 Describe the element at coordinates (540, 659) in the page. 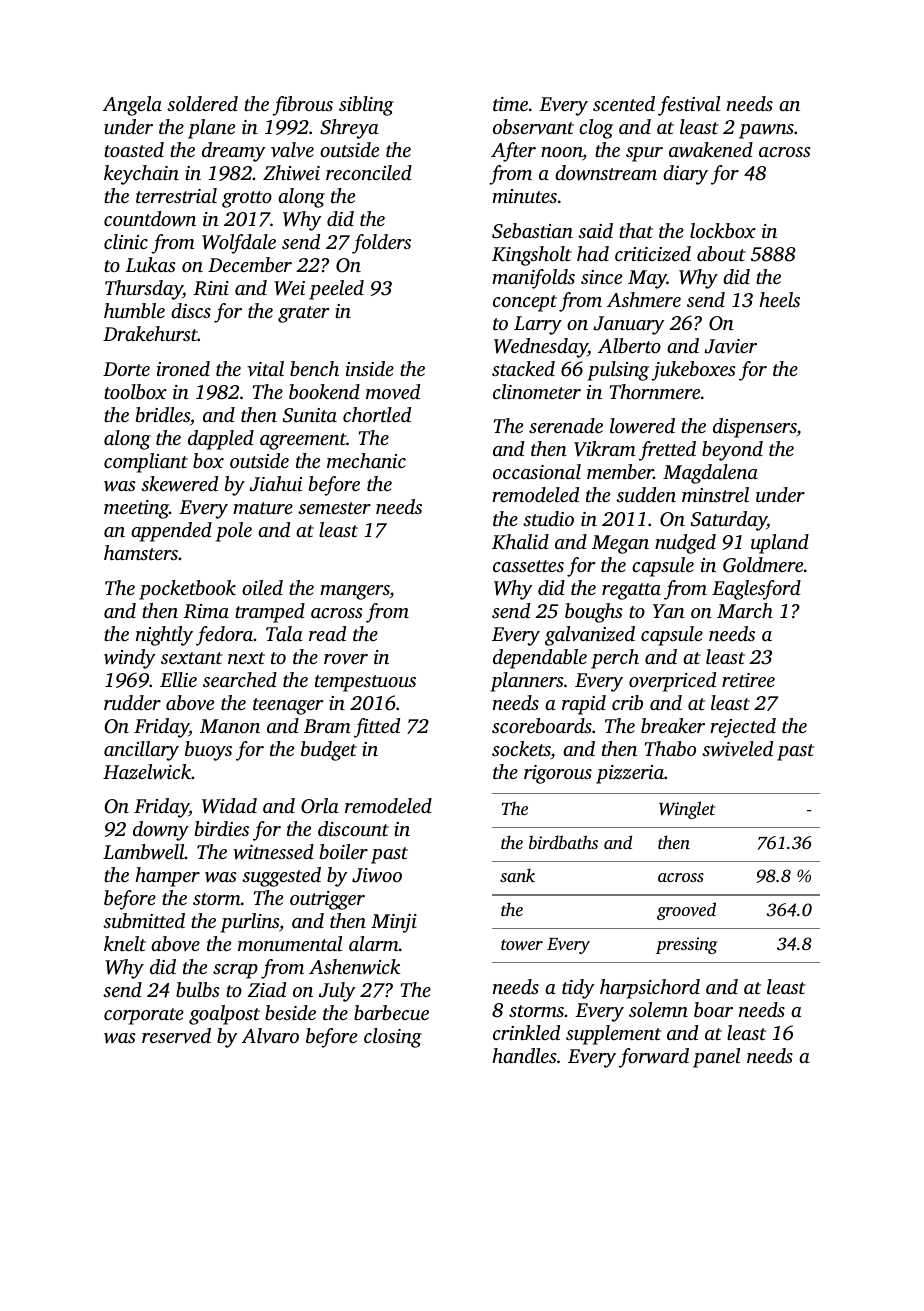

I see `dependable` at that location.
